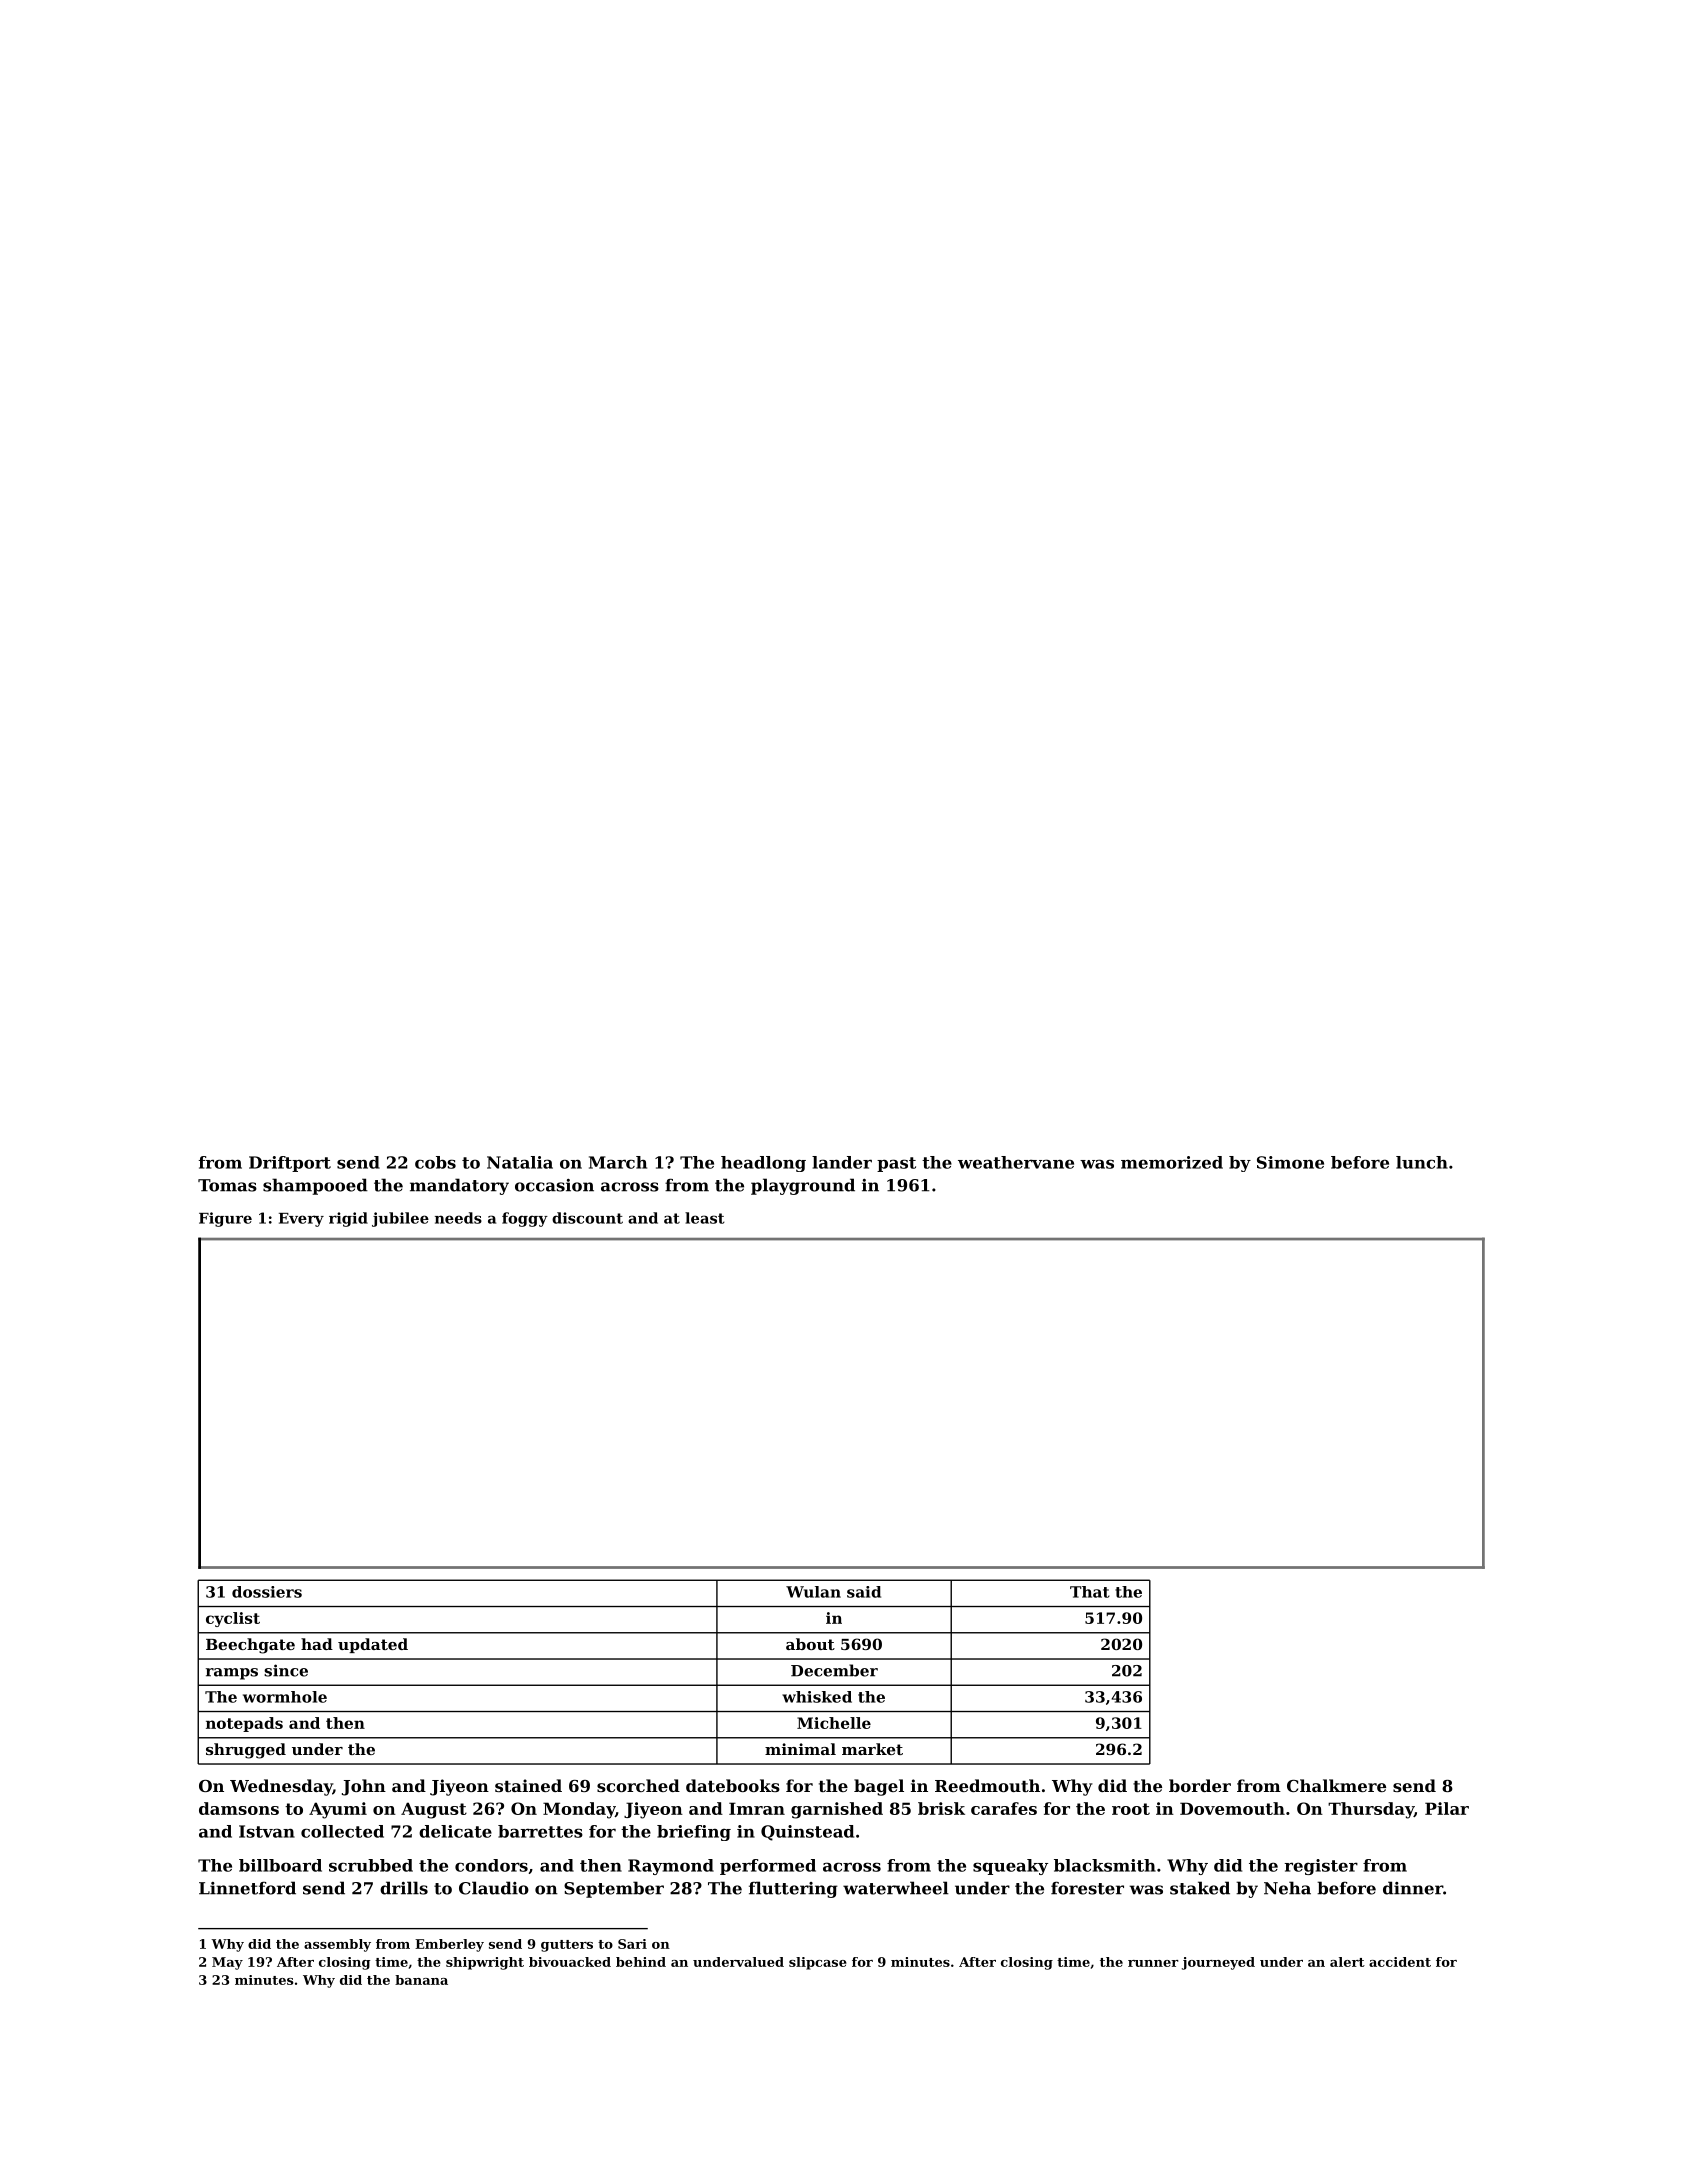 The height and width of the page is (2178, 1683). What do you see at coordinates (705, 1218) in the page?
I see `least` at bounding box center [705, 1218].
